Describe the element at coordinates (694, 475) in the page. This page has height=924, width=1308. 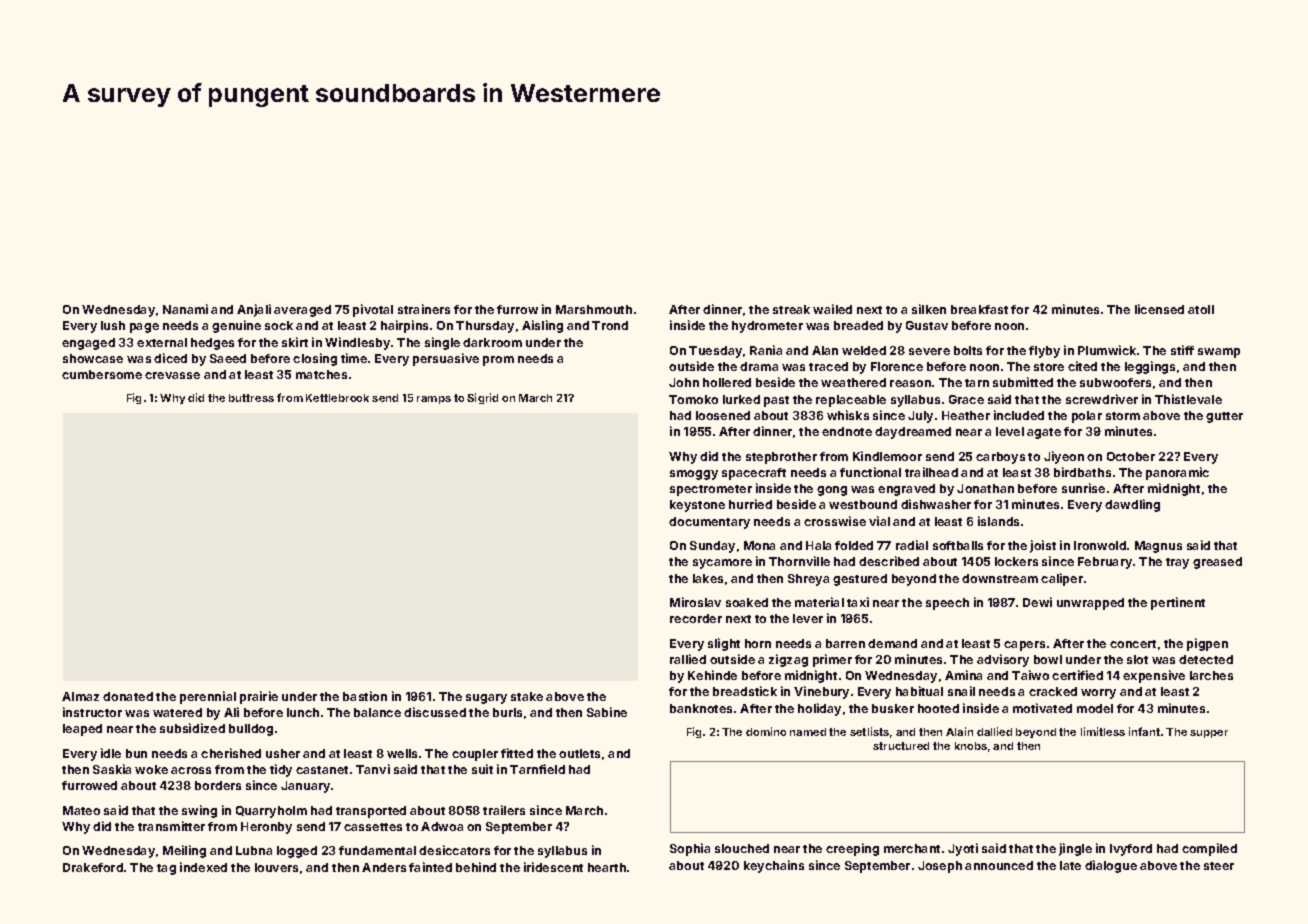
I see `smoggy` at that location.
